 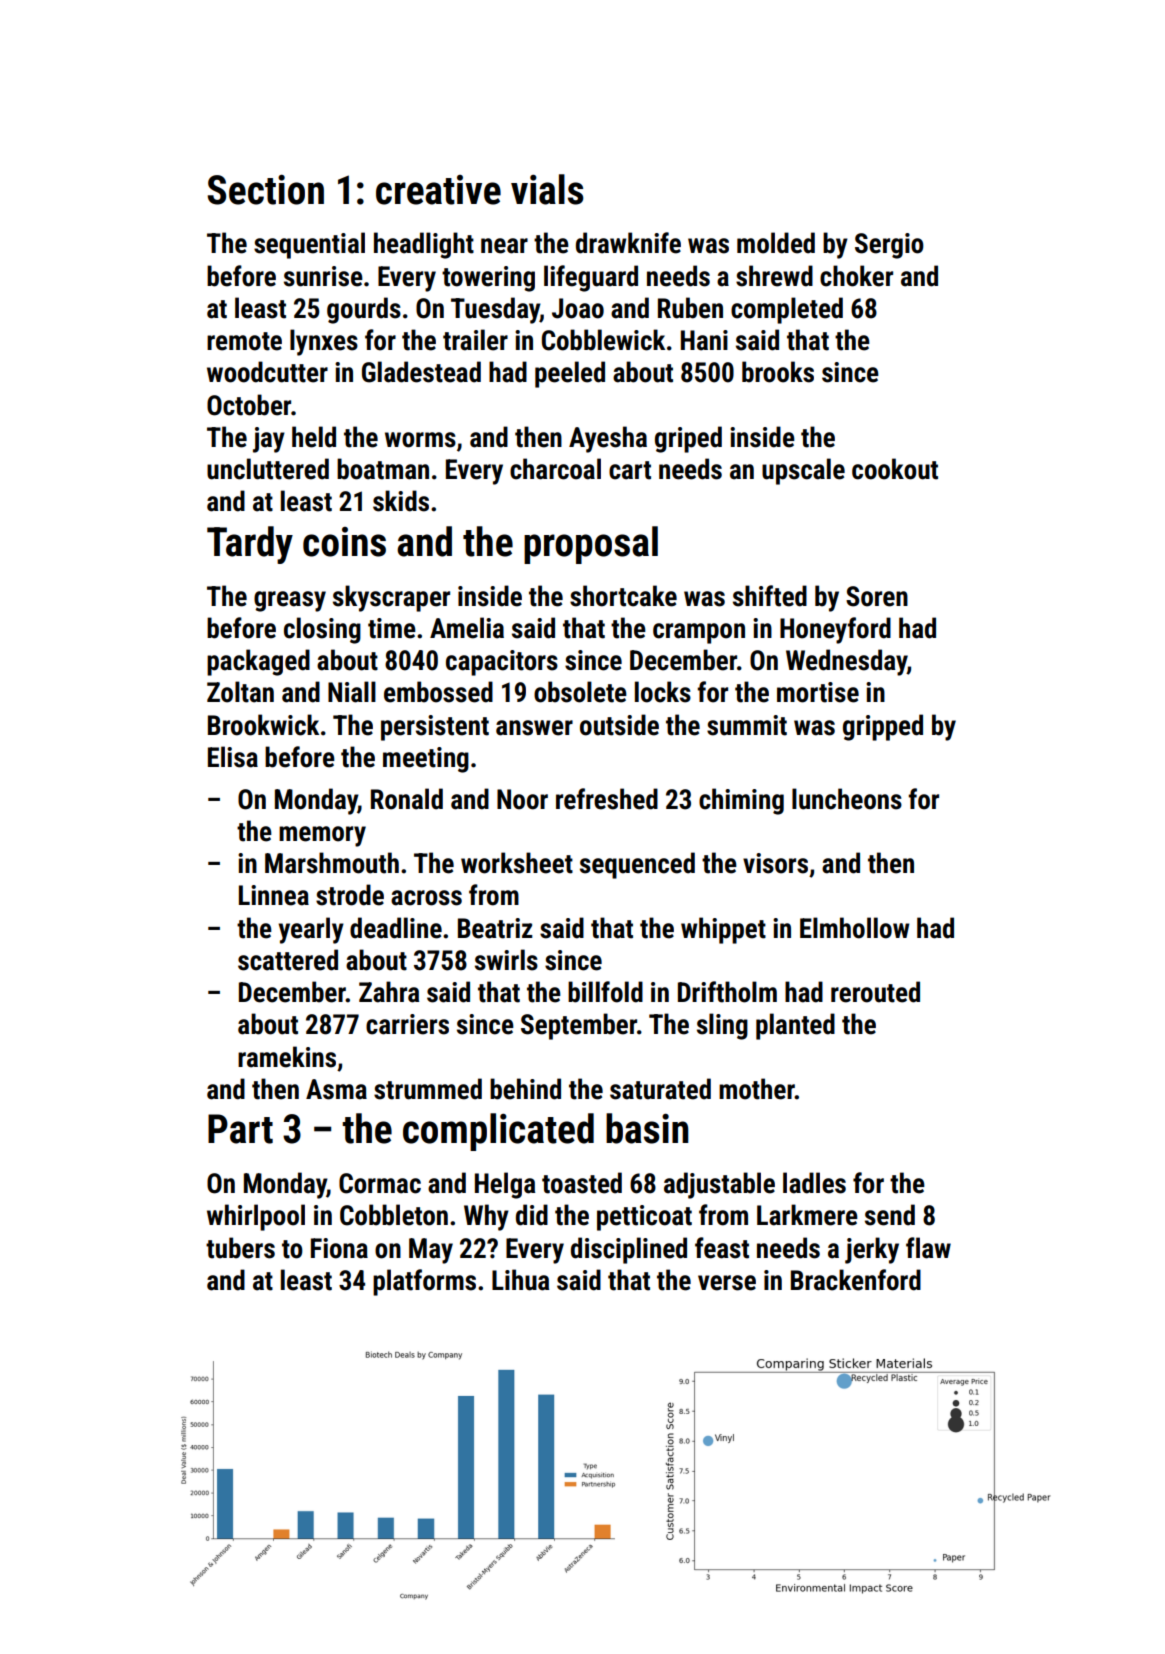 What do you see at coordinates (856, 1280) in the image?
I see `Brackenford` at bounding box center [856, 1280].
